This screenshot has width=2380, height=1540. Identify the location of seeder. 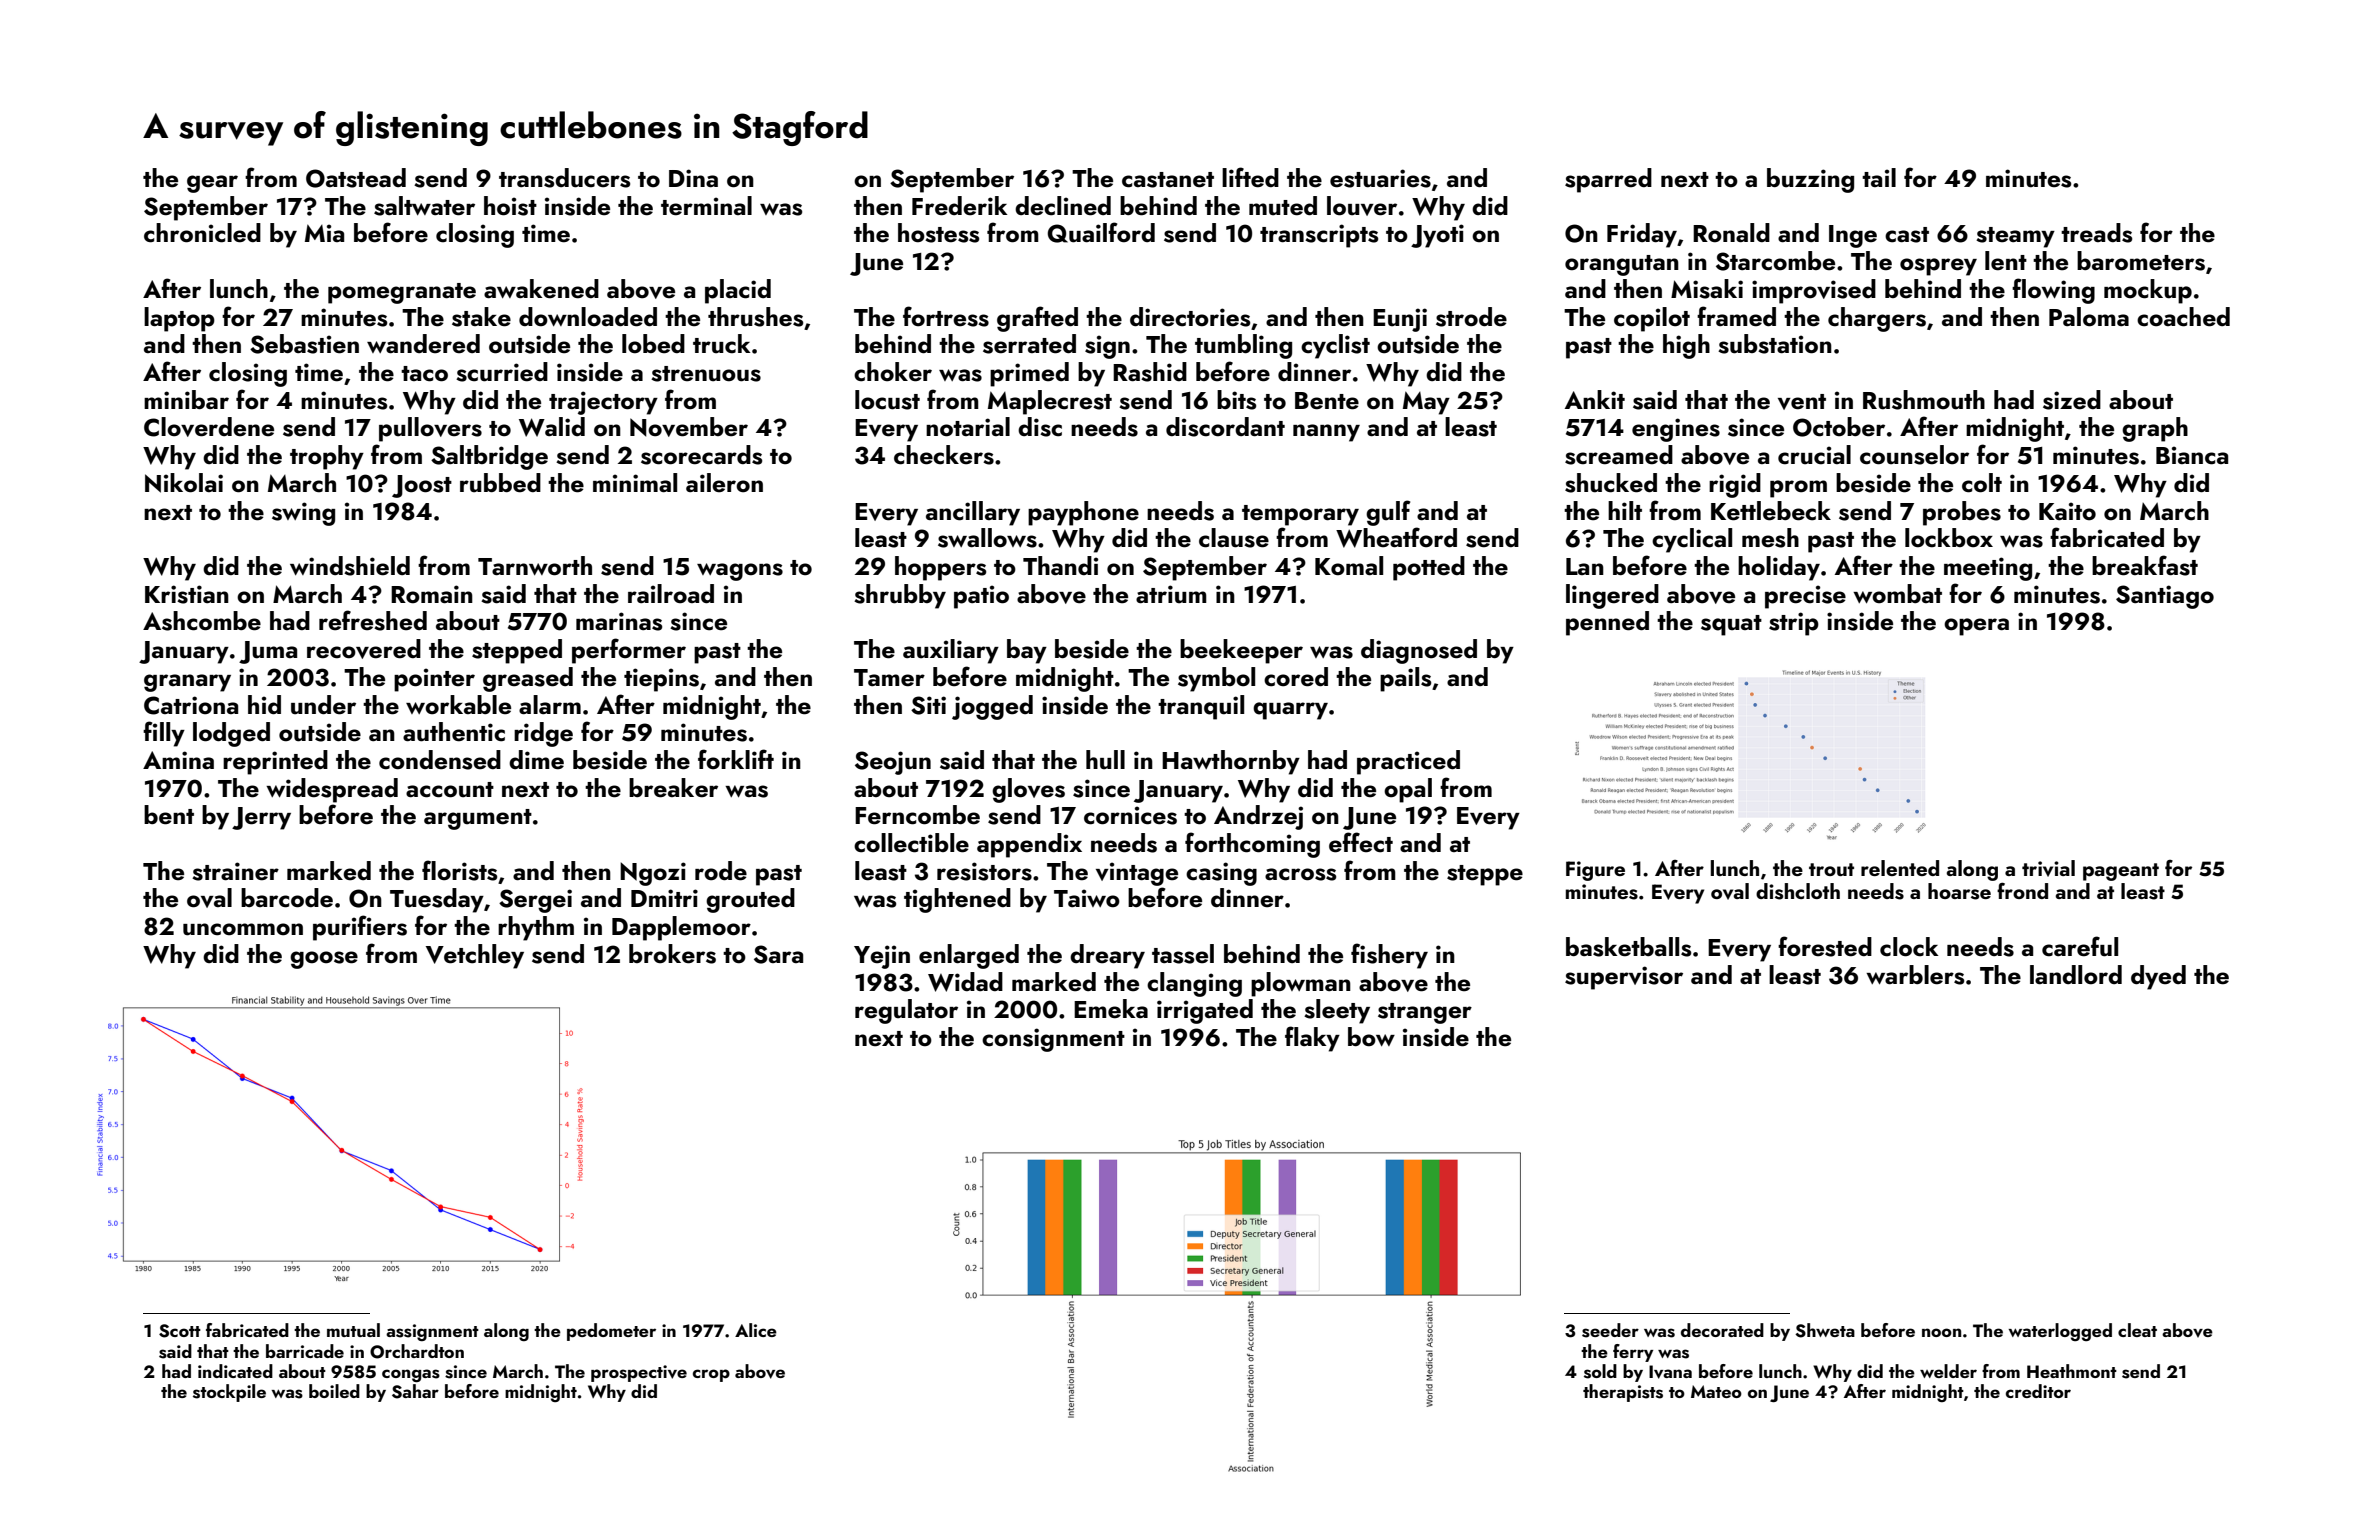
(1610, 1330).
